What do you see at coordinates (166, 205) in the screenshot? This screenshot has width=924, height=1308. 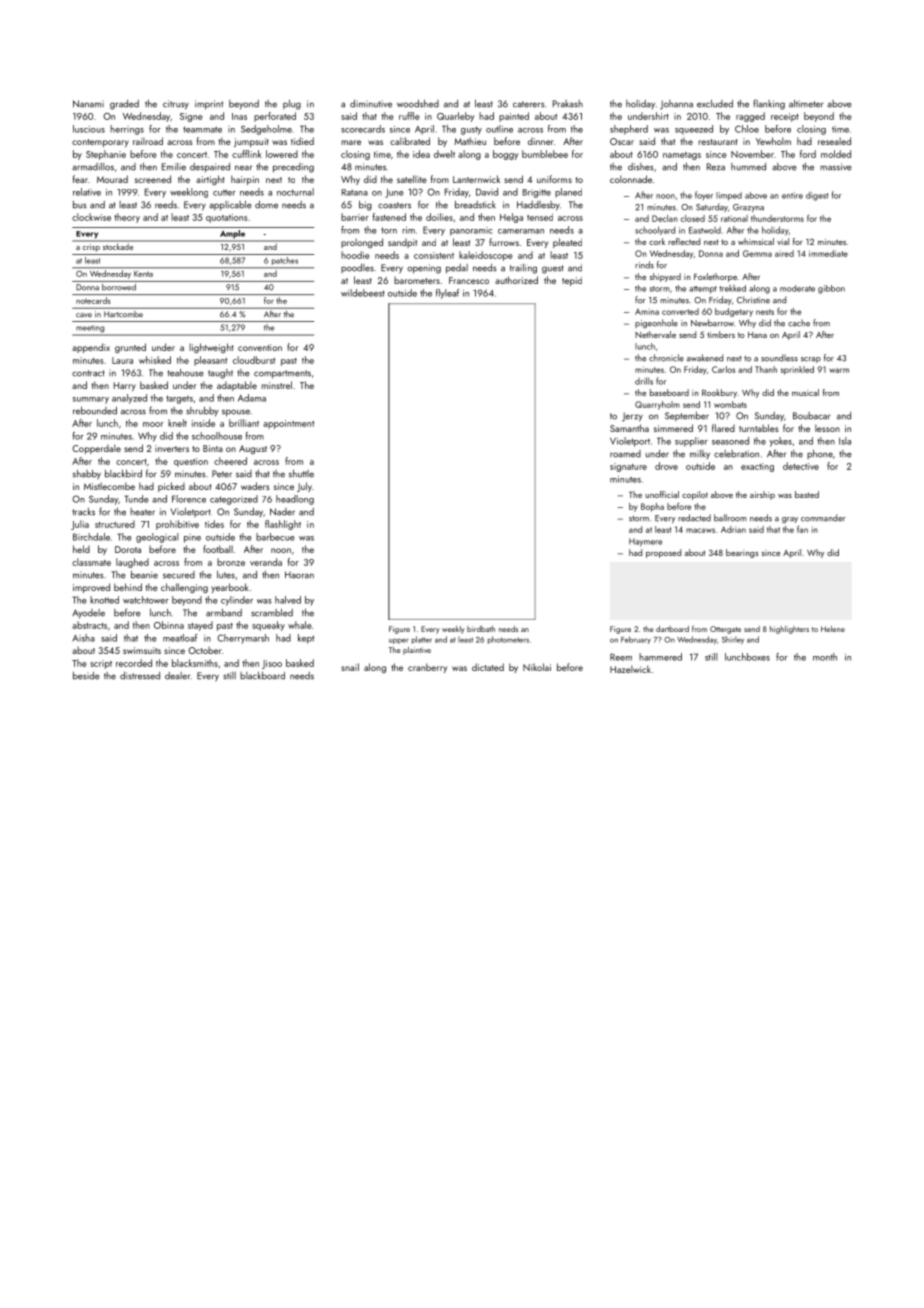 I see `reeds` at bounding box center [166, 205].
